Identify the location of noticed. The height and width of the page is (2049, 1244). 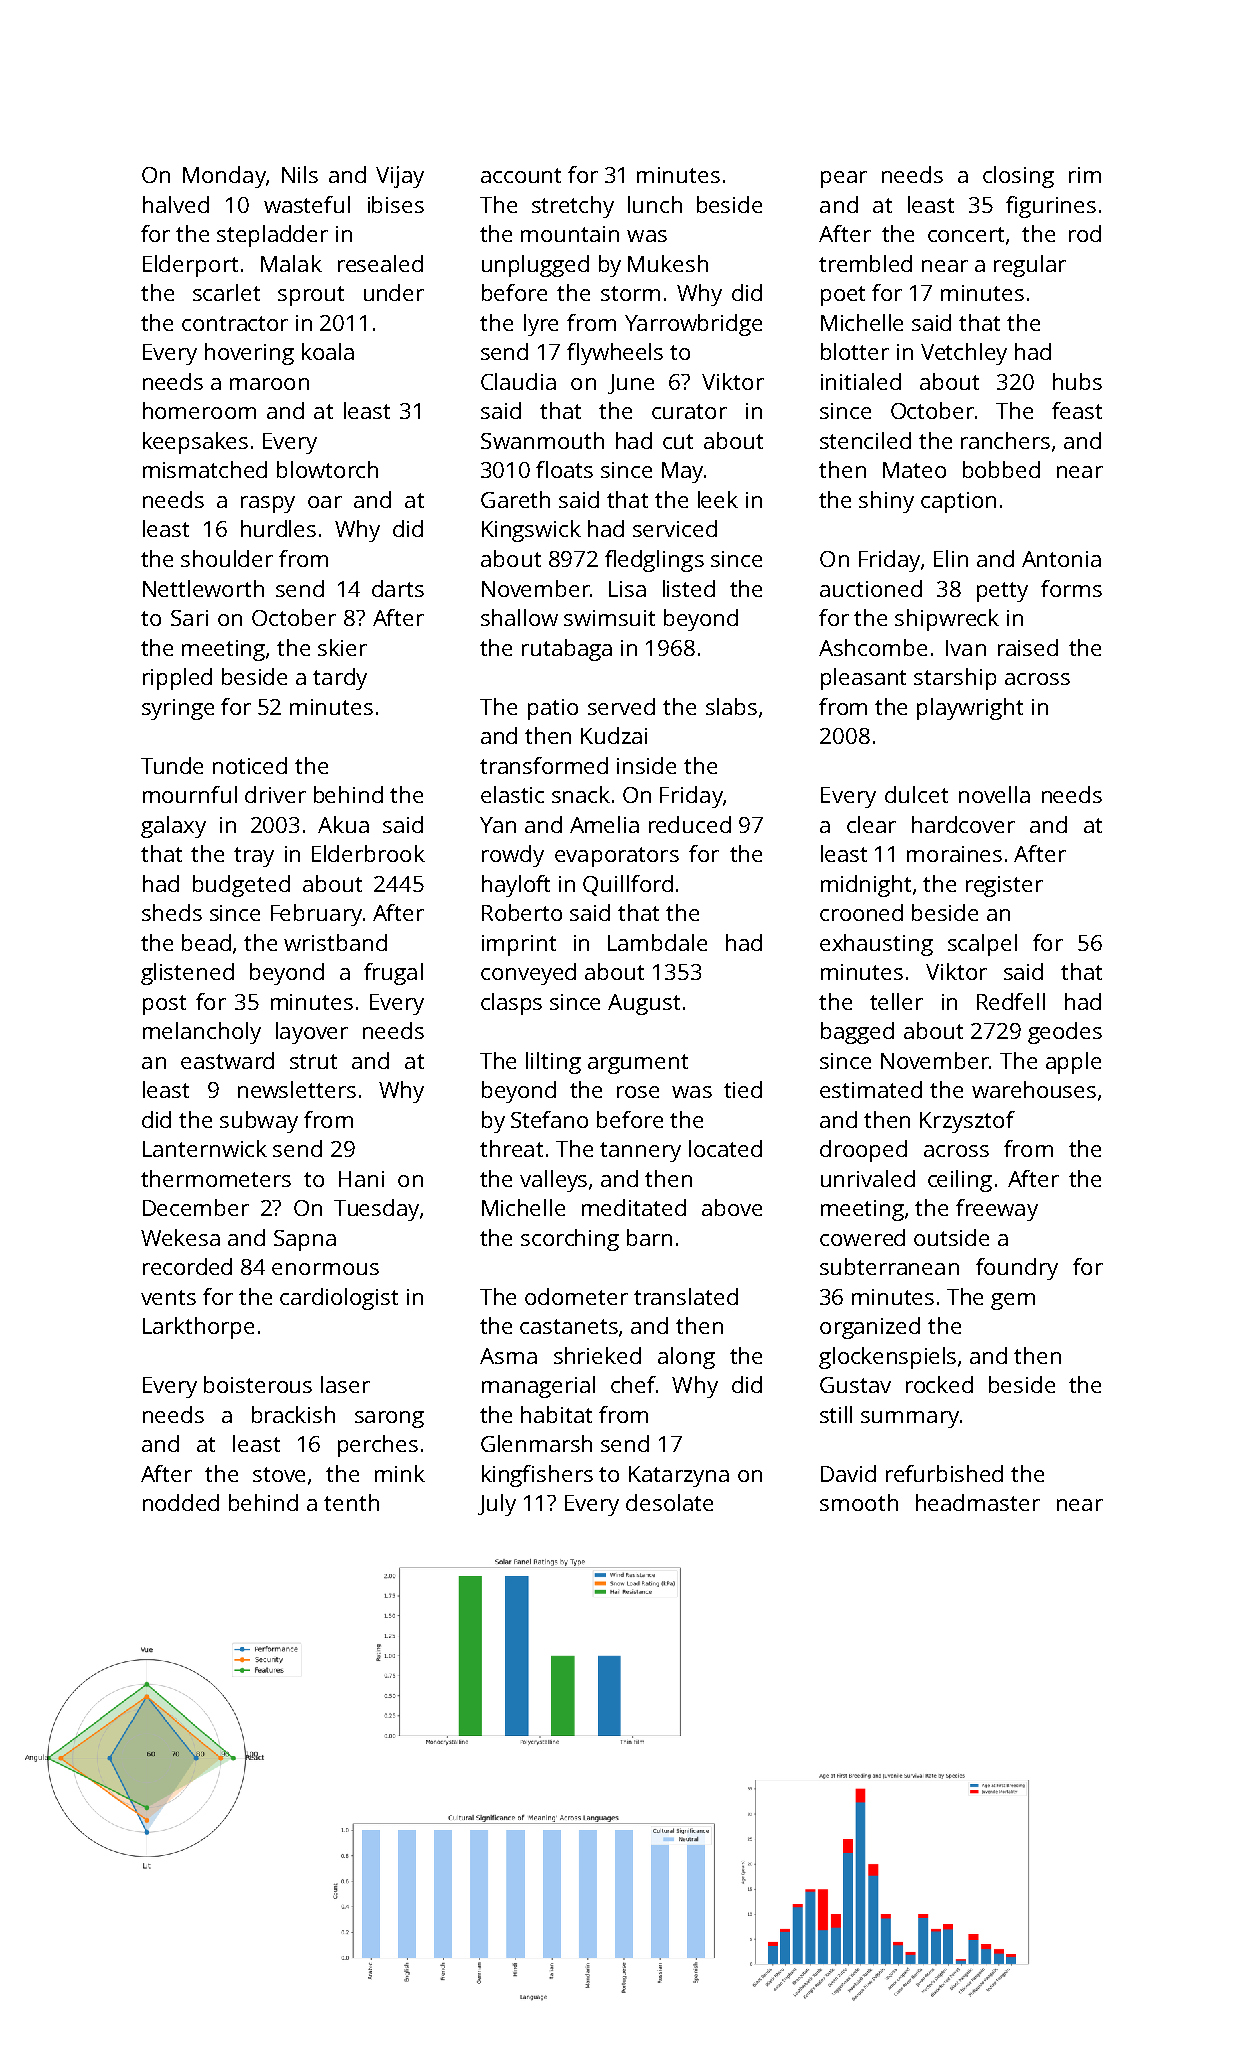
(250, 765).
